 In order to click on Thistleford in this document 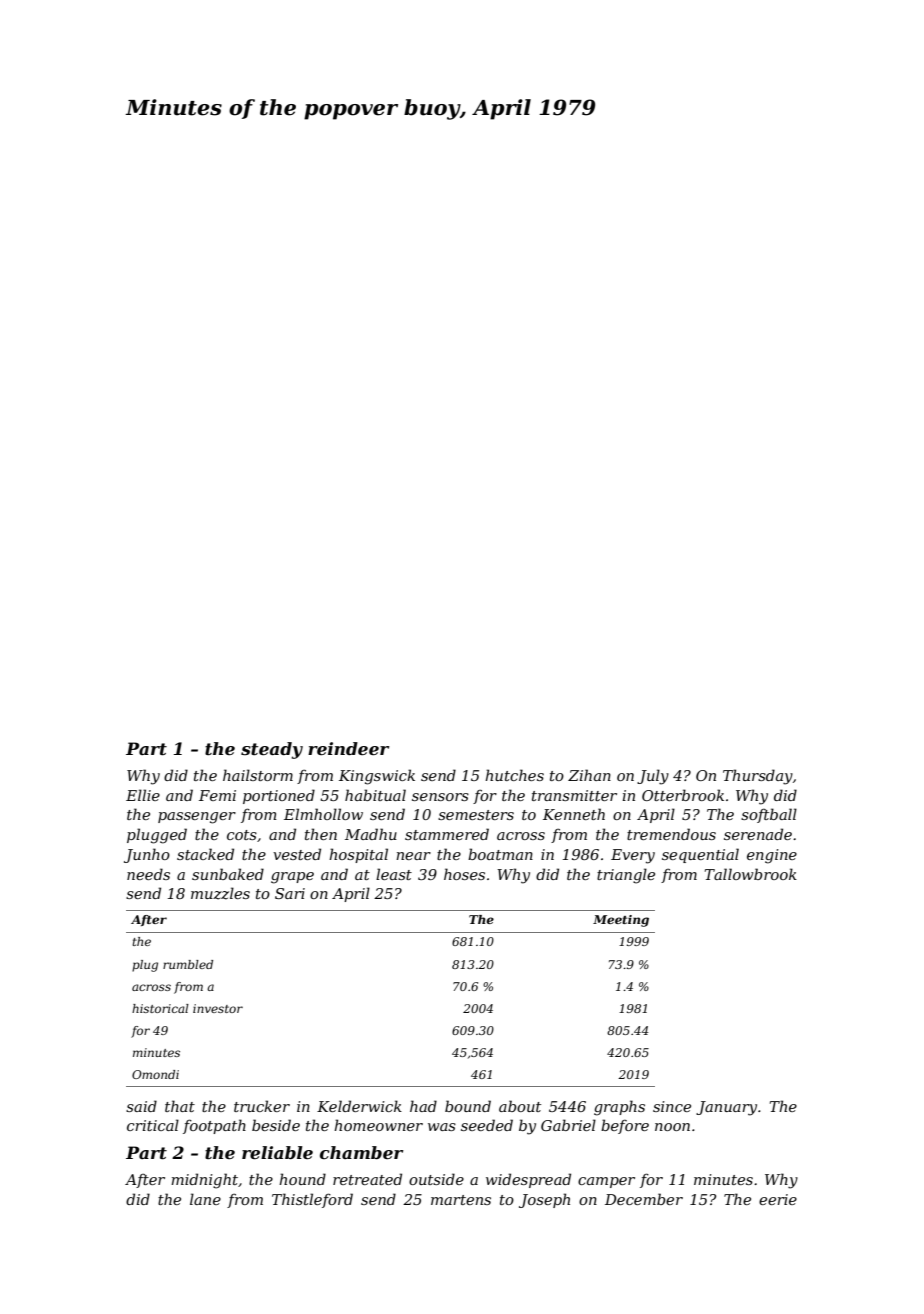, I will do `click(312, 1200)`.
